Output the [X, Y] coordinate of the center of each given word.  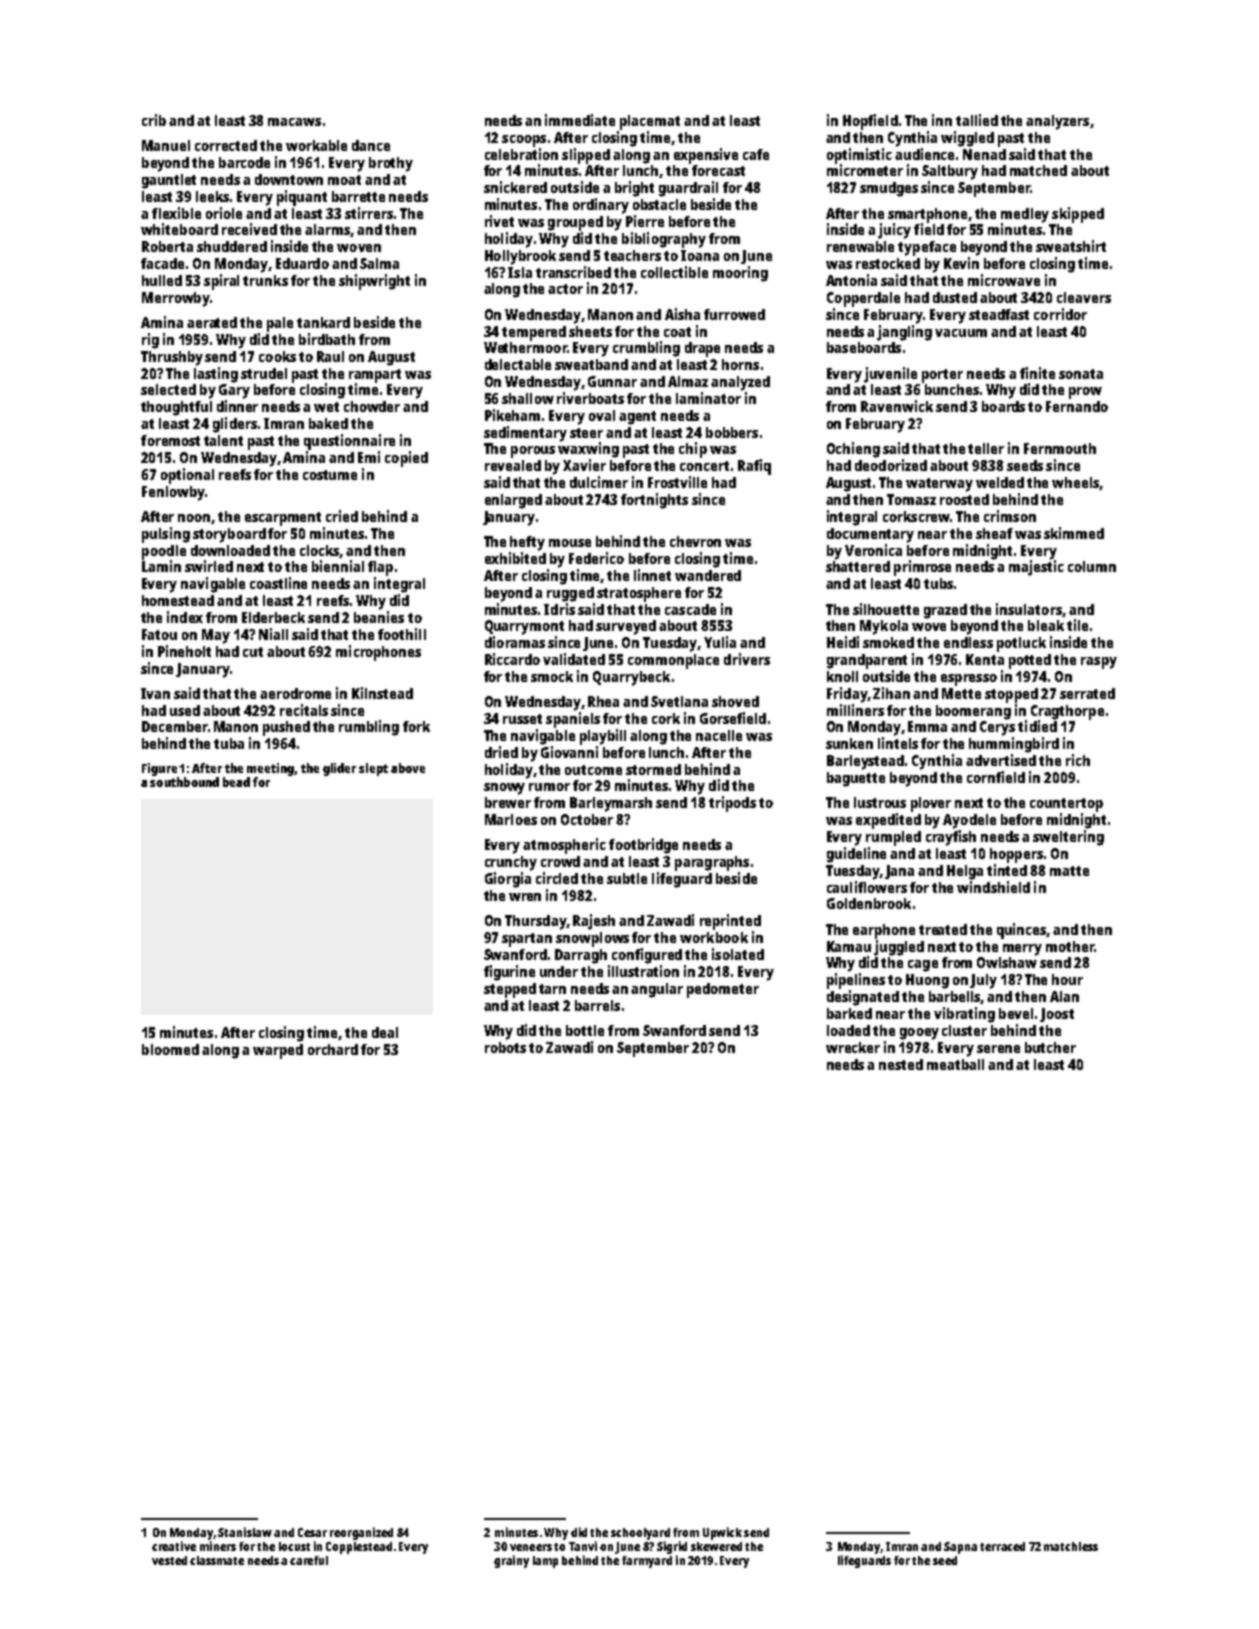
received [249, 229]
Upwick [722, 1533]
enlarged [513, 501]
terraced [1002, 1546]
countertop [1066, 805]
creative [174, 1546]
